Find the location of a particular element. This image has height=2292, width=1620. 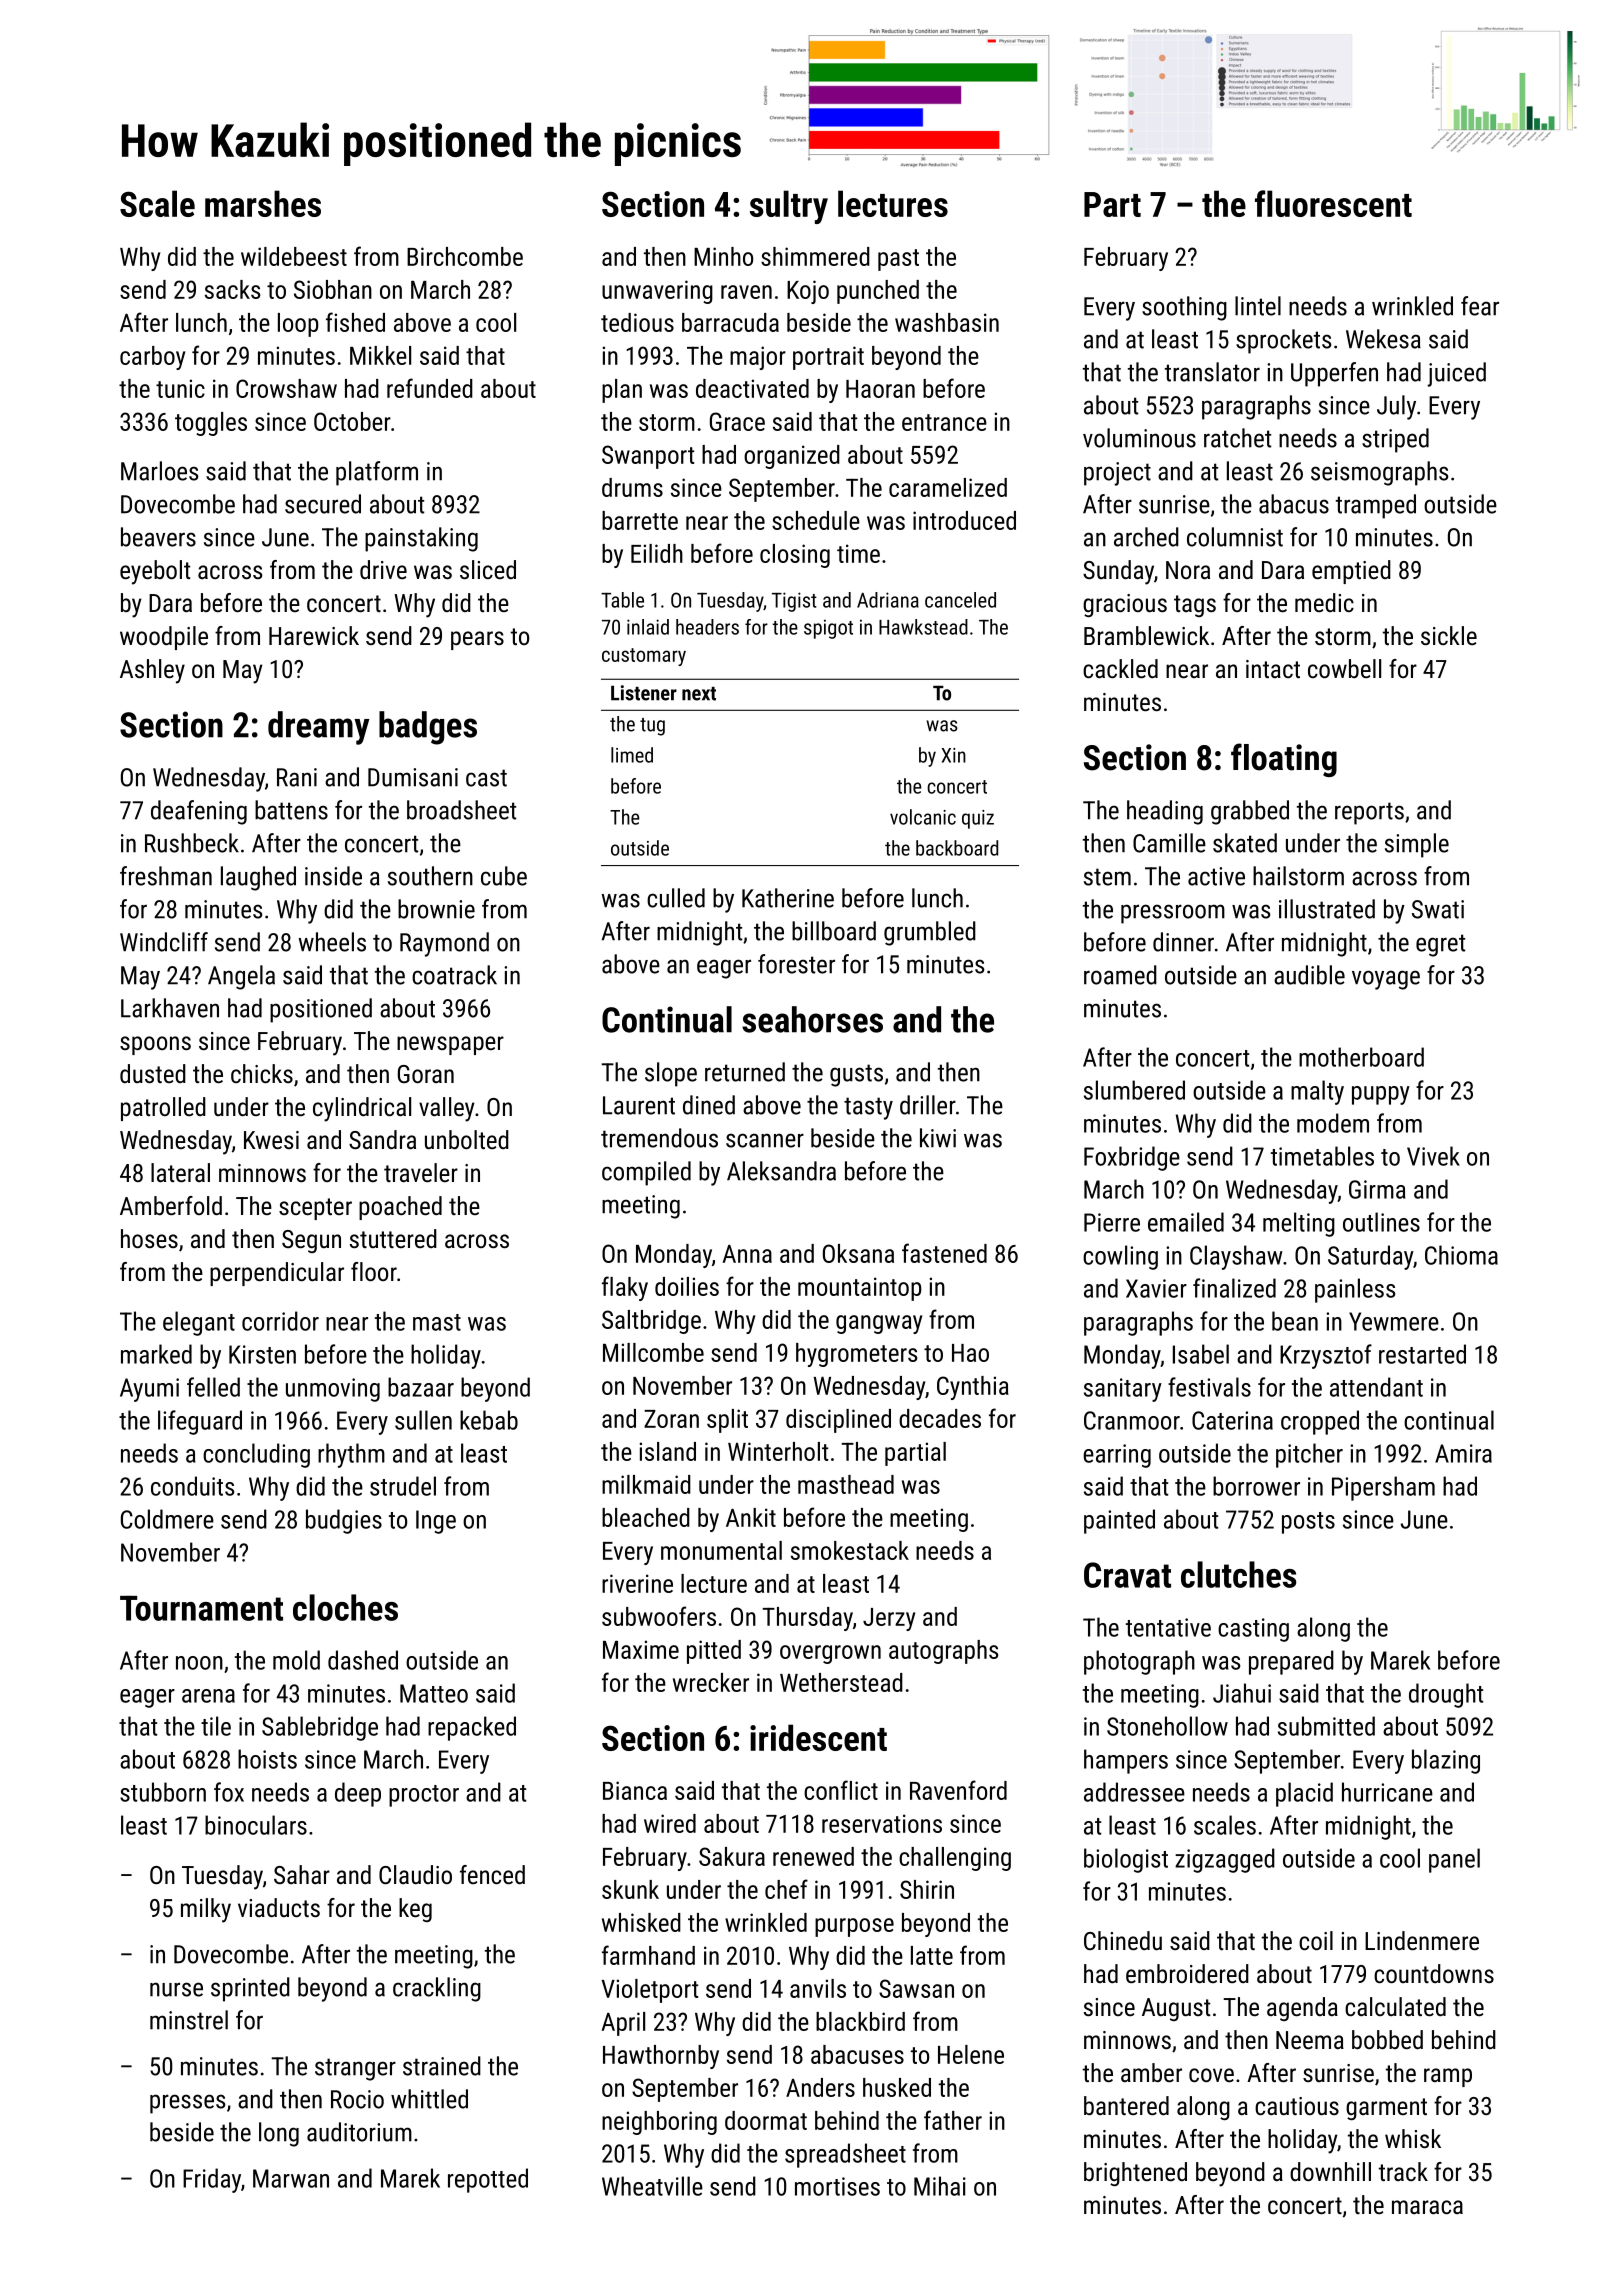

fluorescent is located at coordinates (1333, 203).
